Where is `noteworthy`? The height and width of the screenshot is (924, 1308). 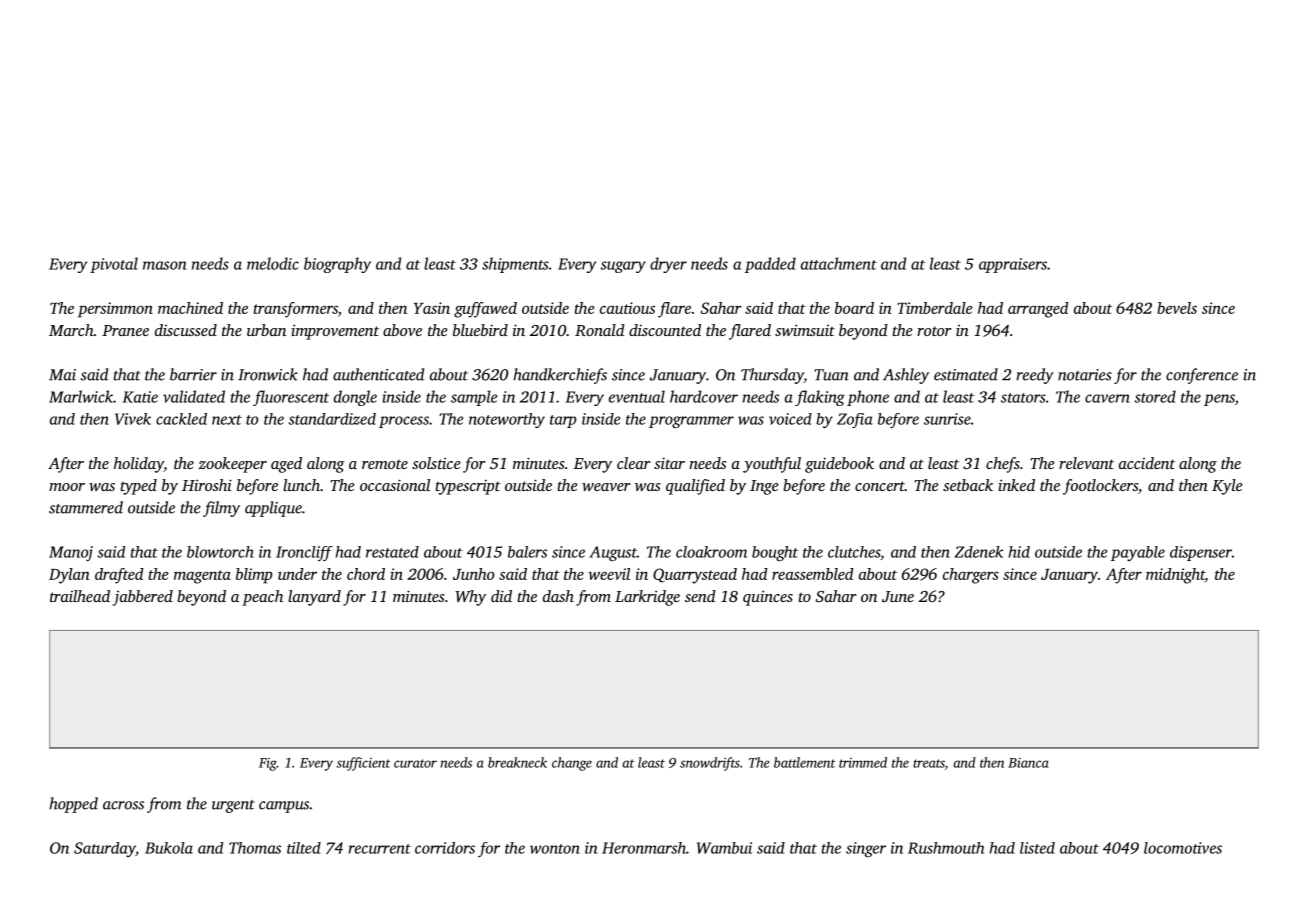
noteworthy is located at coordinates (507, 420).
